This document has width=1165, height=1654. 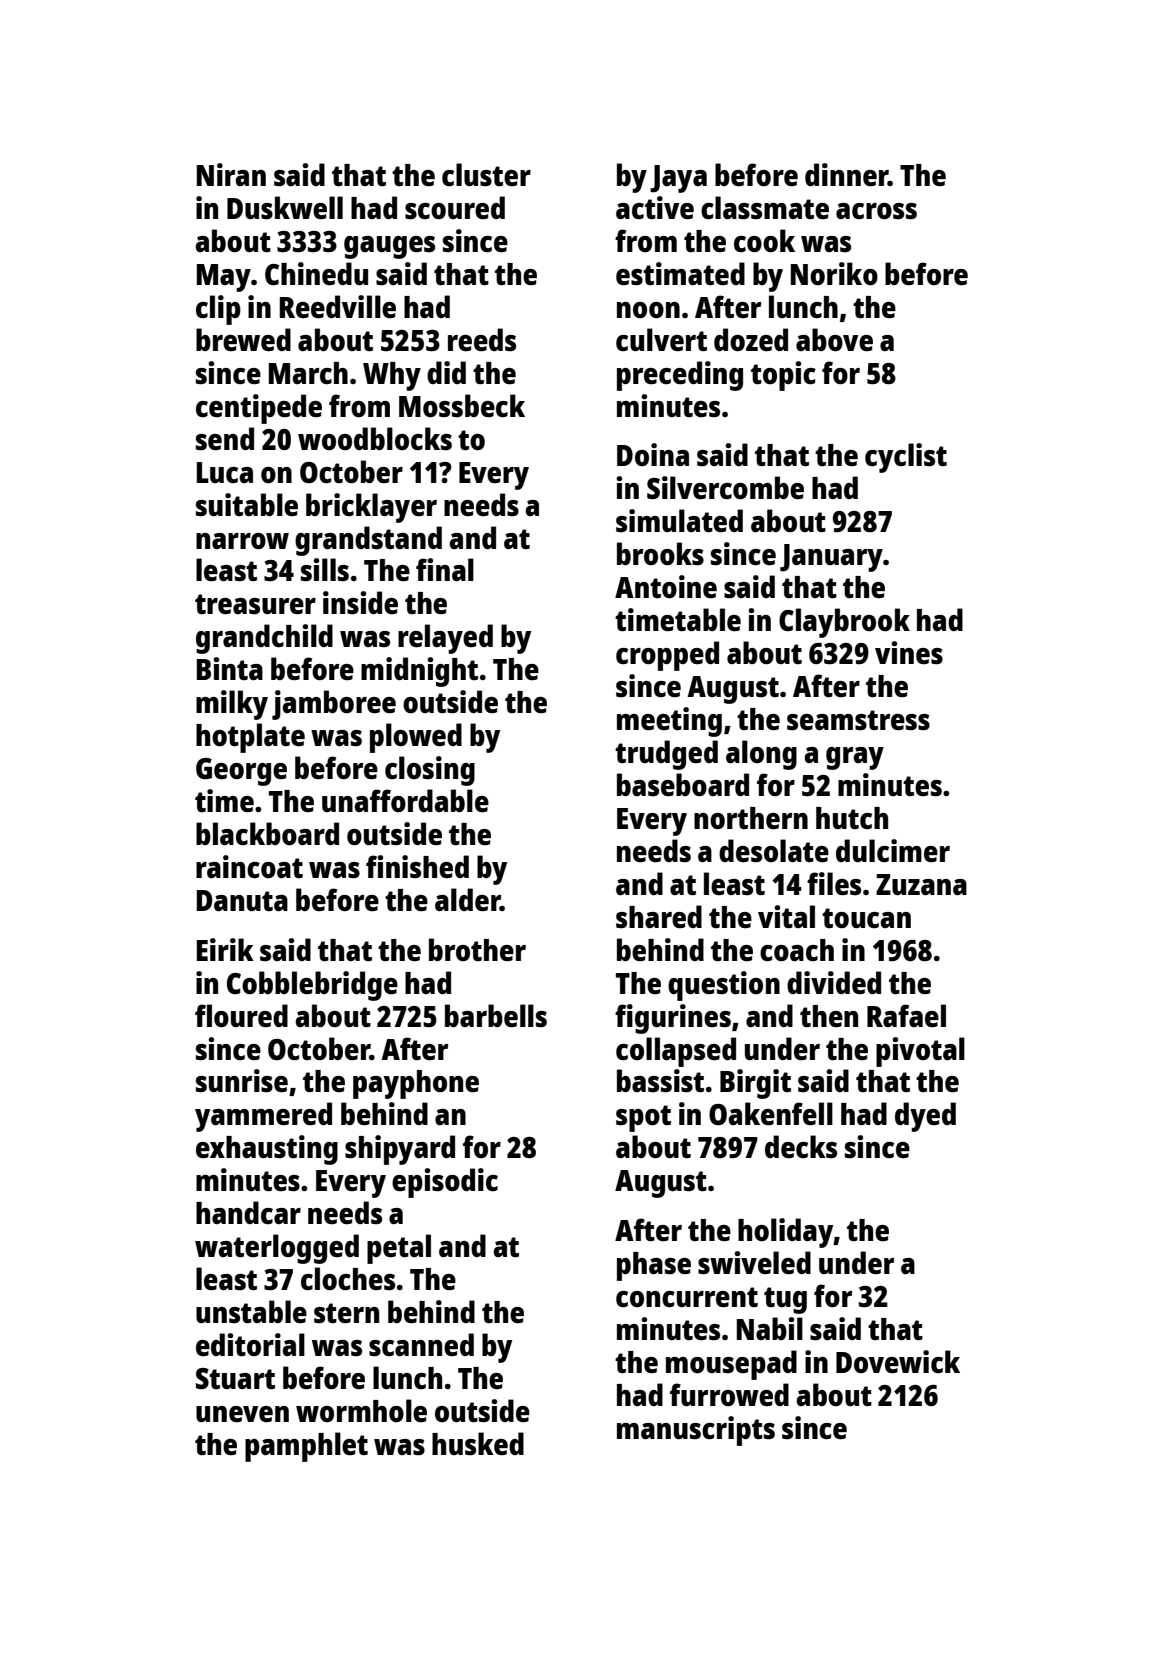 I want to click on across, so click(x=876, y=211).
